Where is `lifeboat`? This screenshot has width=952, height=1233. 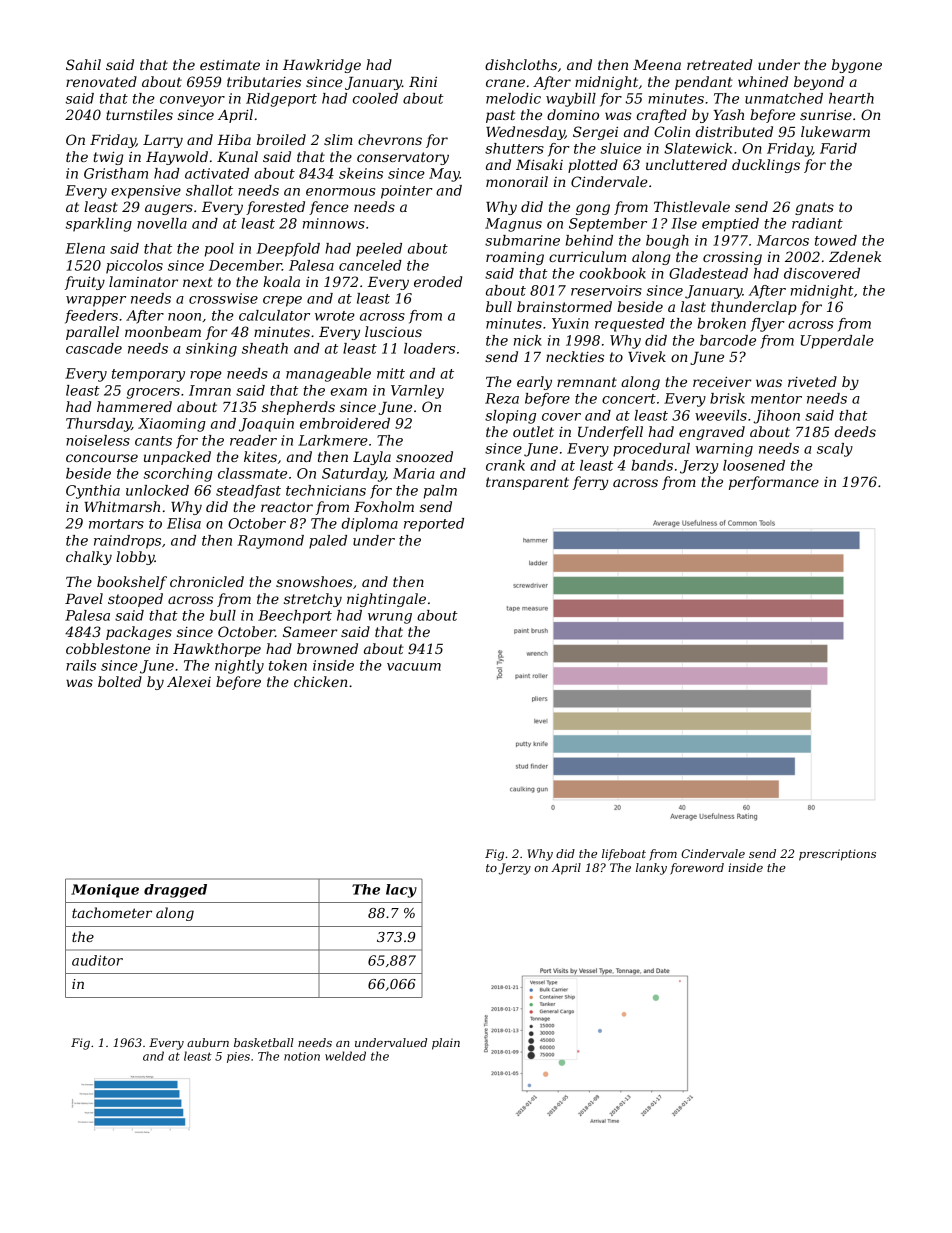
lifeboat is located at coordinates (624, 855).
